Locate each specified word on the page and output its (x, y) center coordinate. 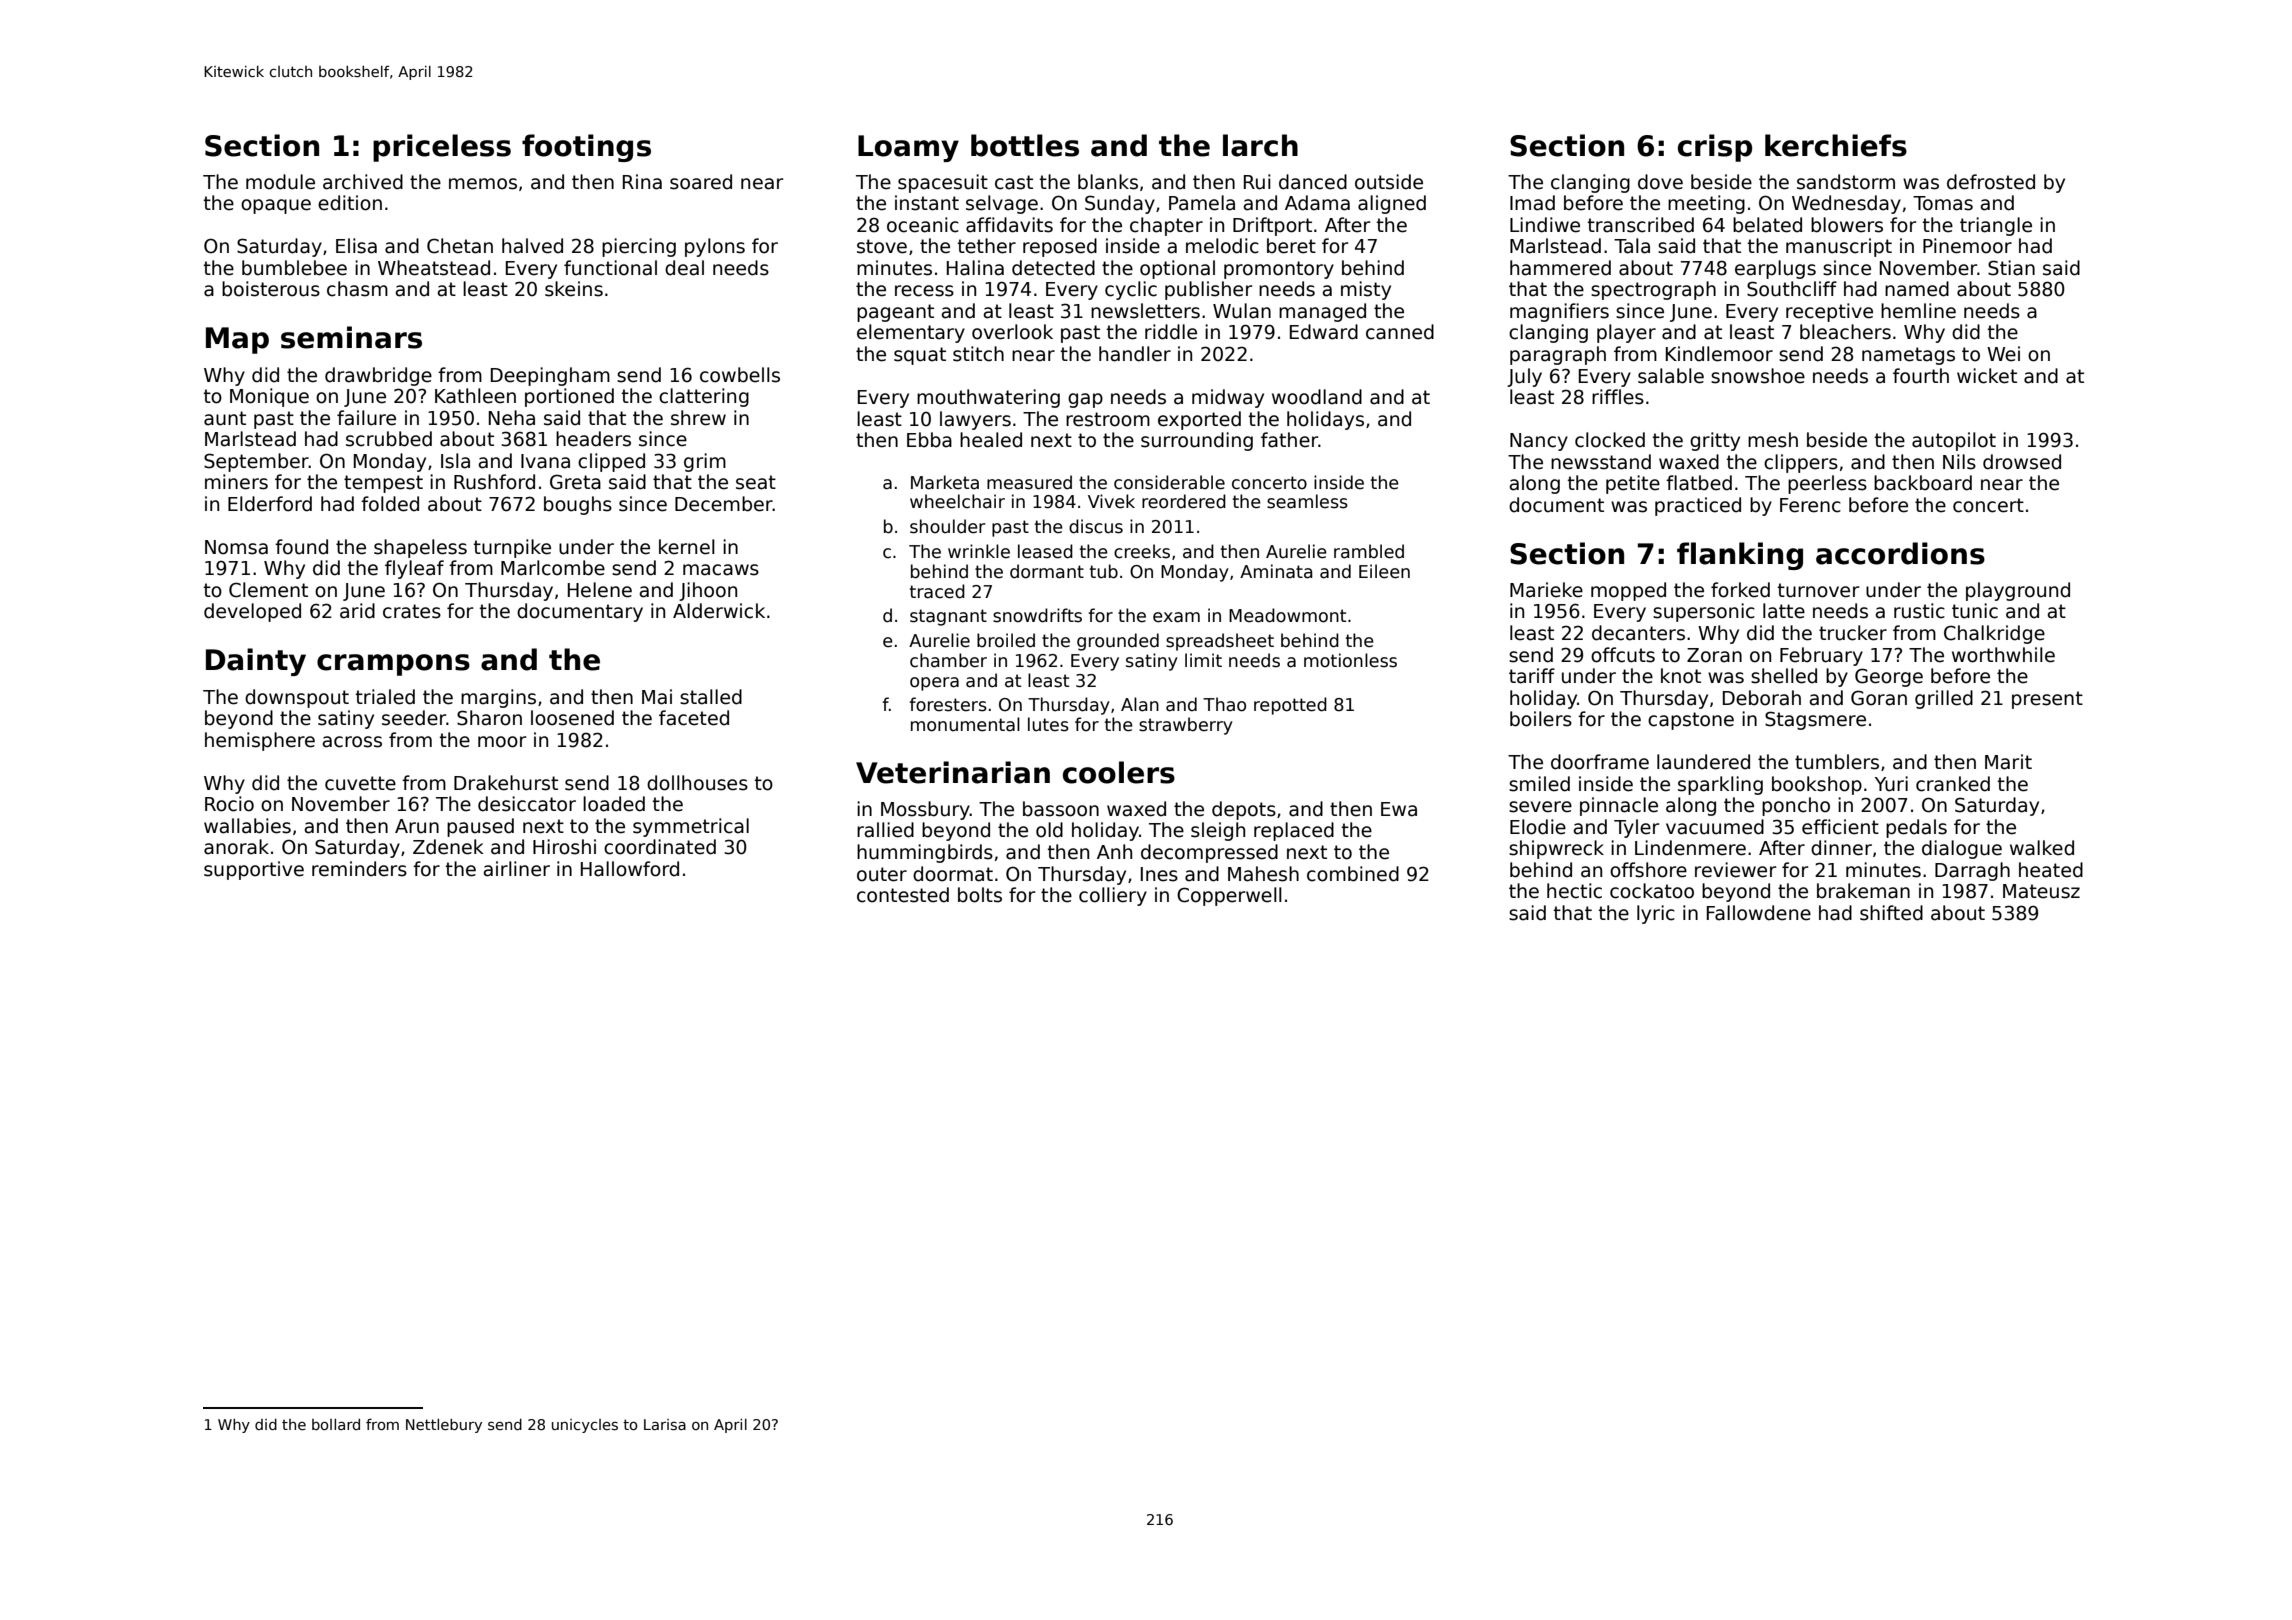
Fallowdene (1759, 913)
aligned (1392, 204)
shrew (698, 418)
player (1626, 333)
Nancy (1539, 442)
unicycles (585, 1426)
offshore (1648, 870)
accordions (1900, 553)
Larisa (665, 1424)
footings (586, 148)
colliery (1113, 896)
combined (1353, 874)
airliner (517, 869)
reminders (359, 869)
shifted (1891, 913)
